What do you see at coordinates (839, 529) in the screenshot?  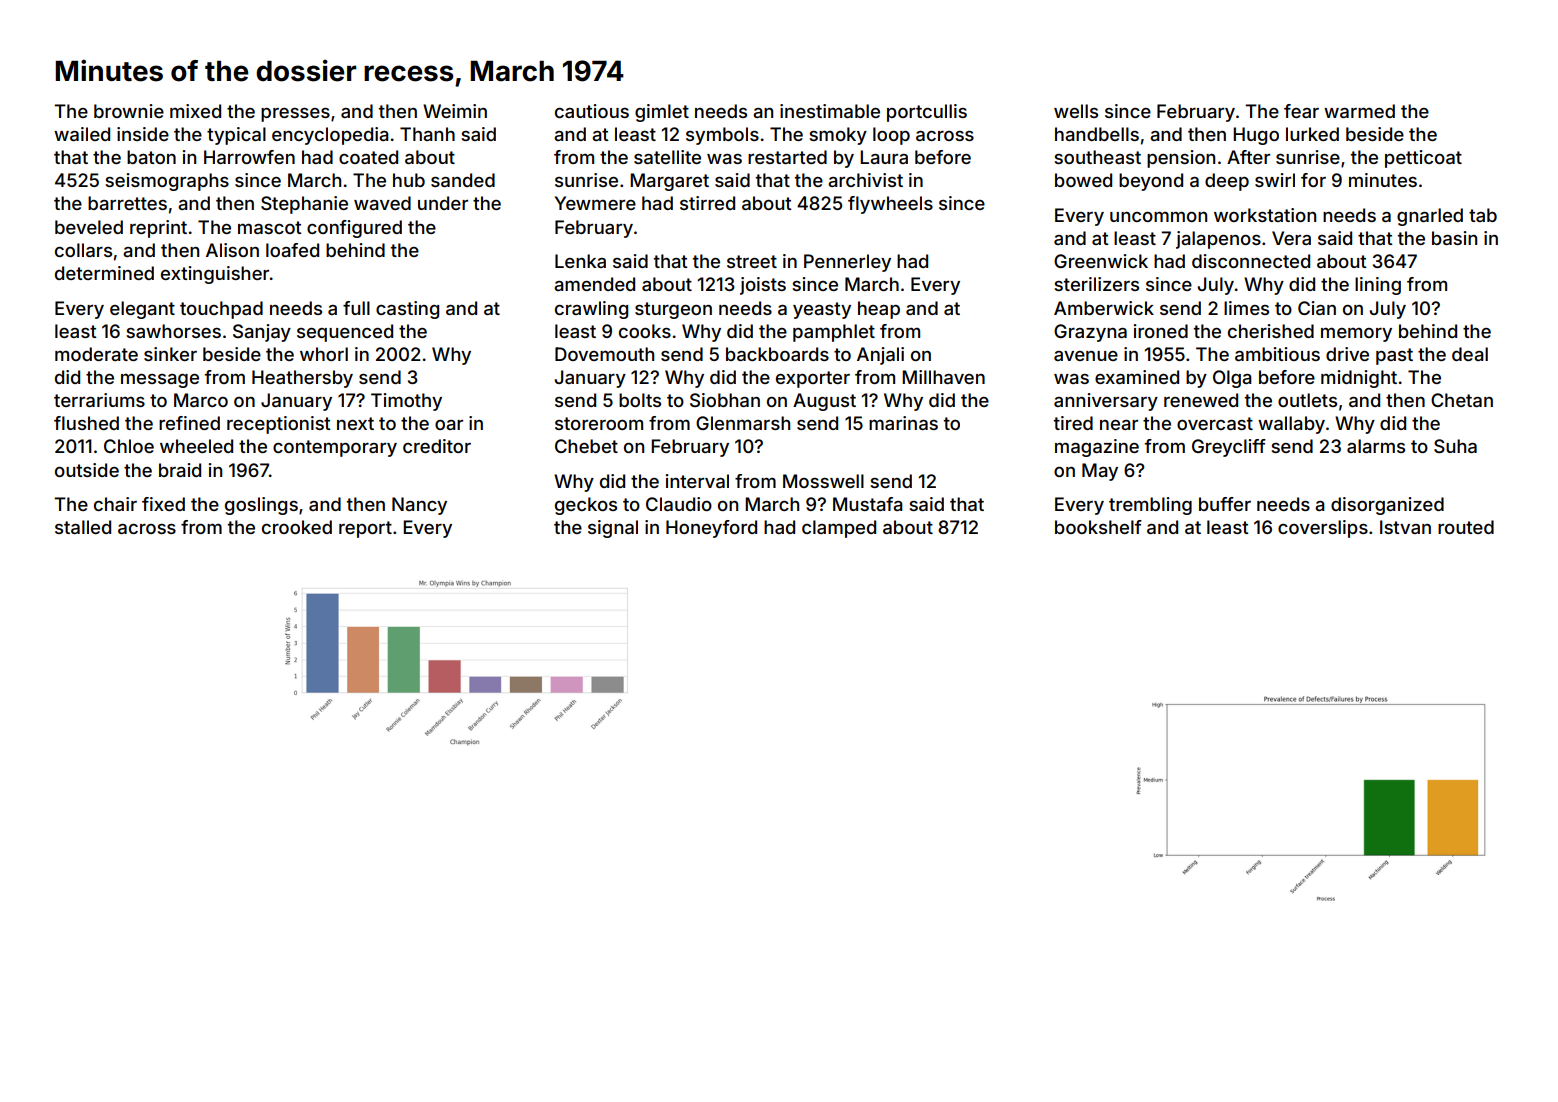 I see `clamped` at bounding box center [839, 529].
